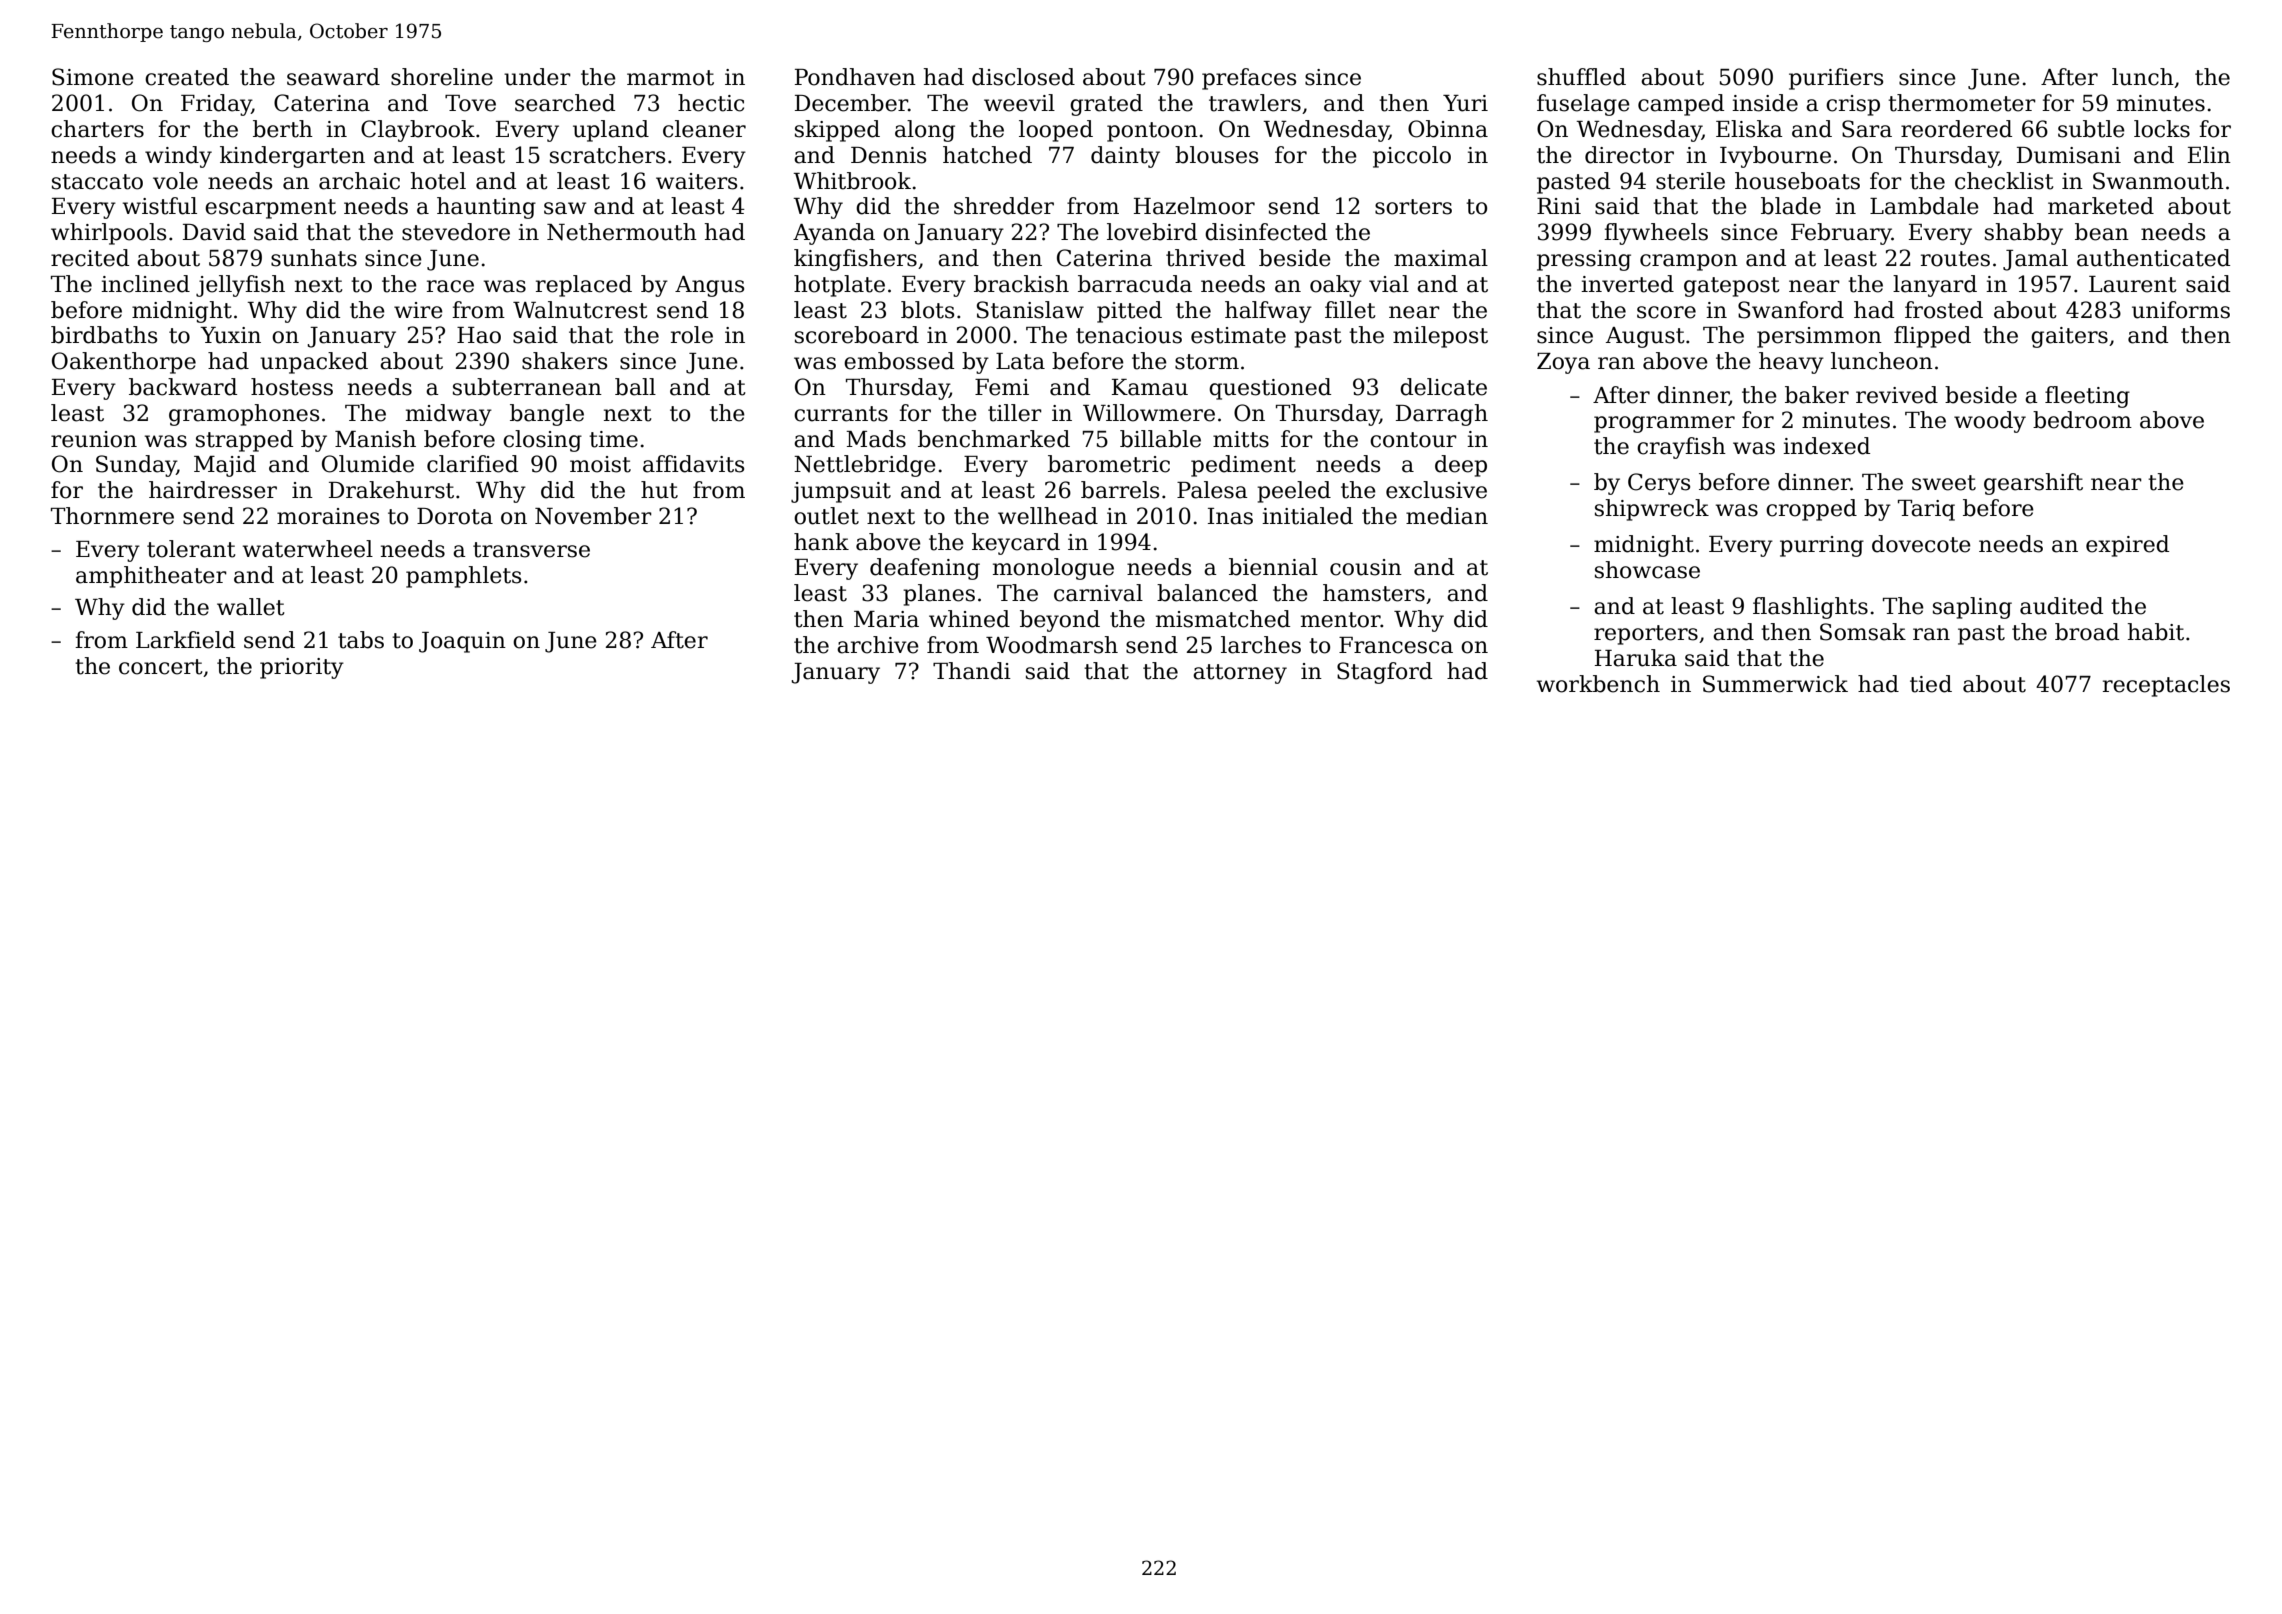 The width and height of the screenshot is (2282, 1614). What do you see at coordinates (2162, 129) in the screenshot?
I see `locks` at bounding box center [2162, 129].
